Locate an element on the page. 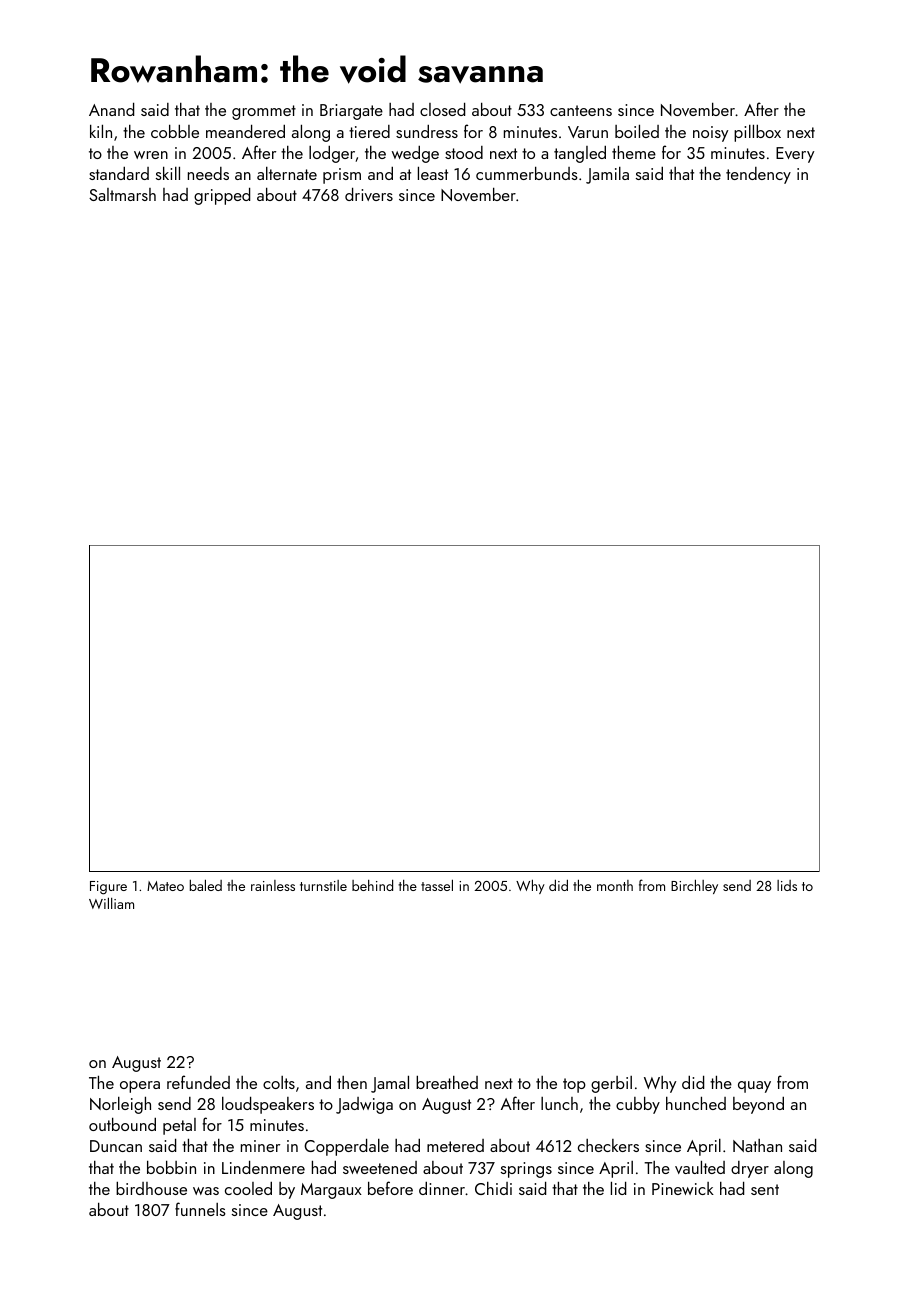 The width and height of the document is (908, 1316). Figure is located at coordinates (108, 888).
